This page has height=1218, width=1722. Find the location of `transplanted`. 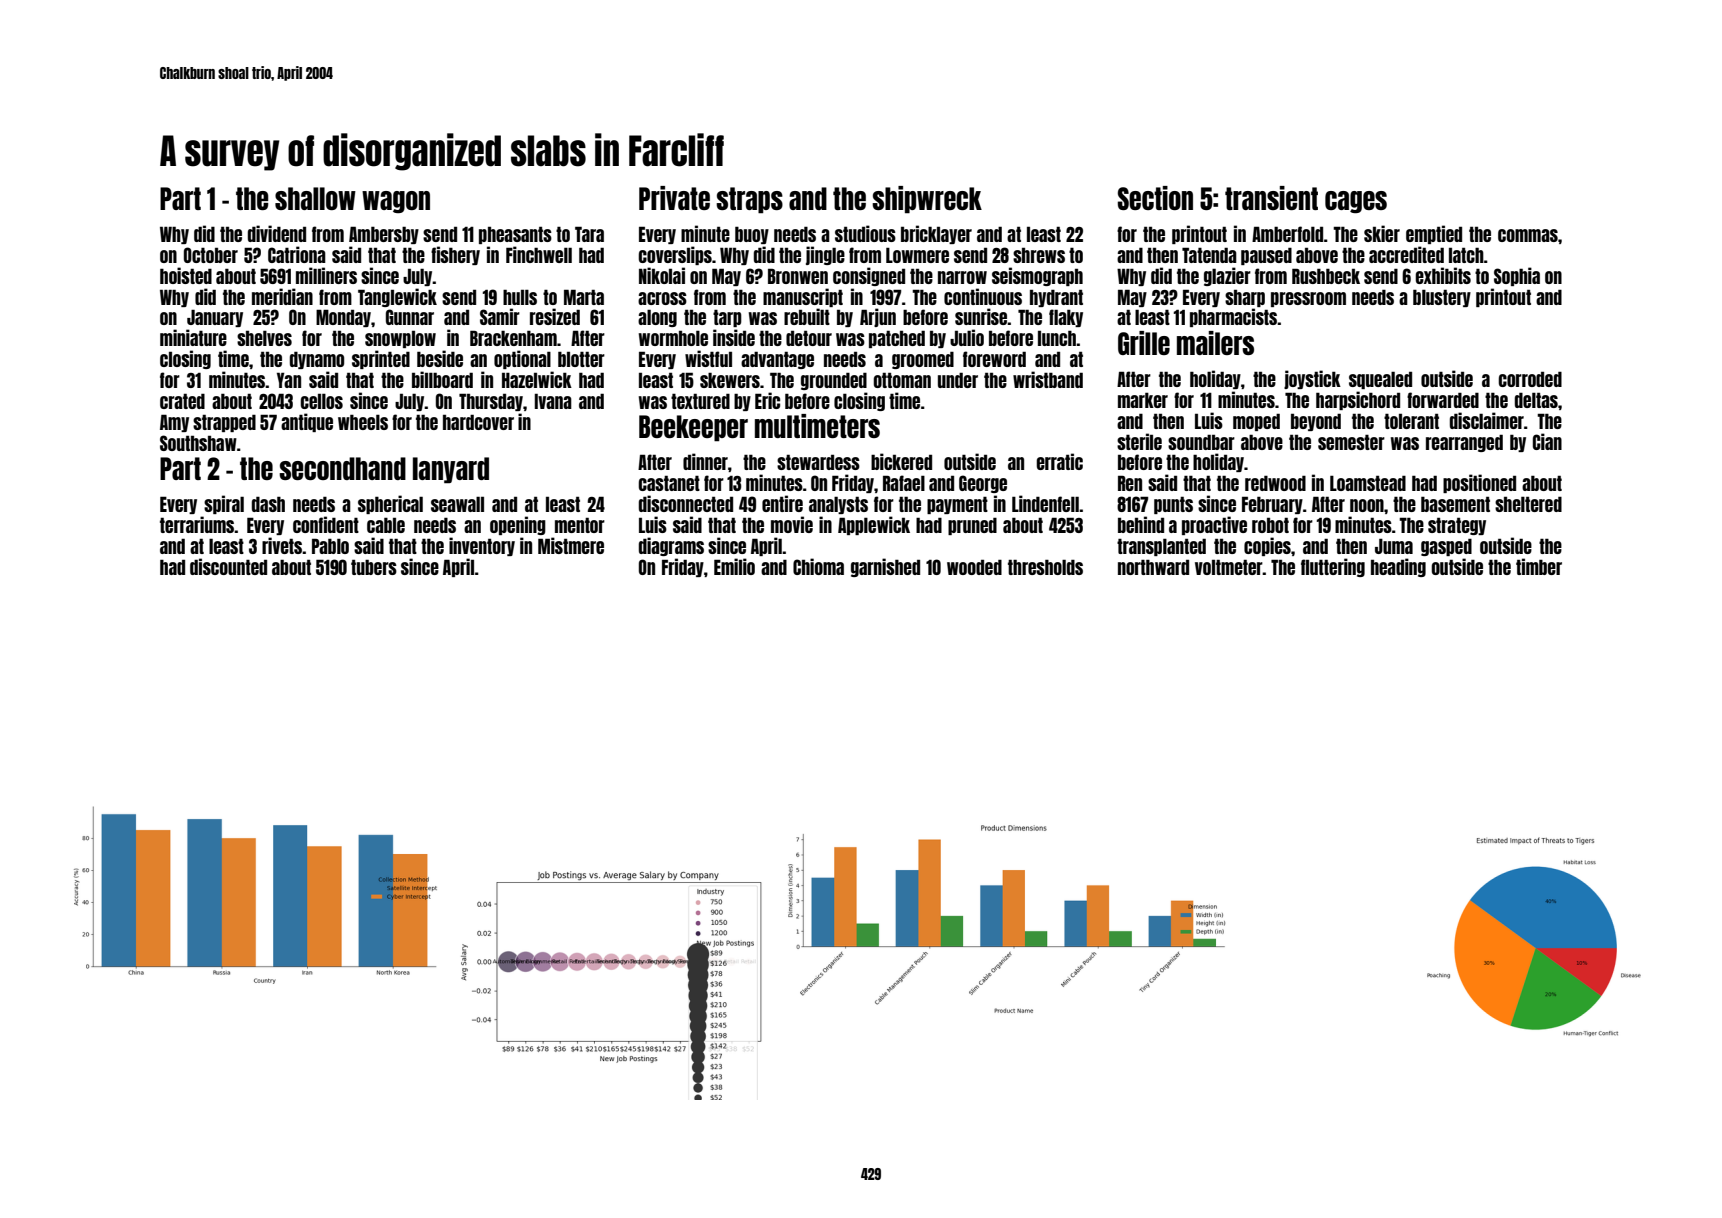

transplanted is located at coordinates (1161, 547).
